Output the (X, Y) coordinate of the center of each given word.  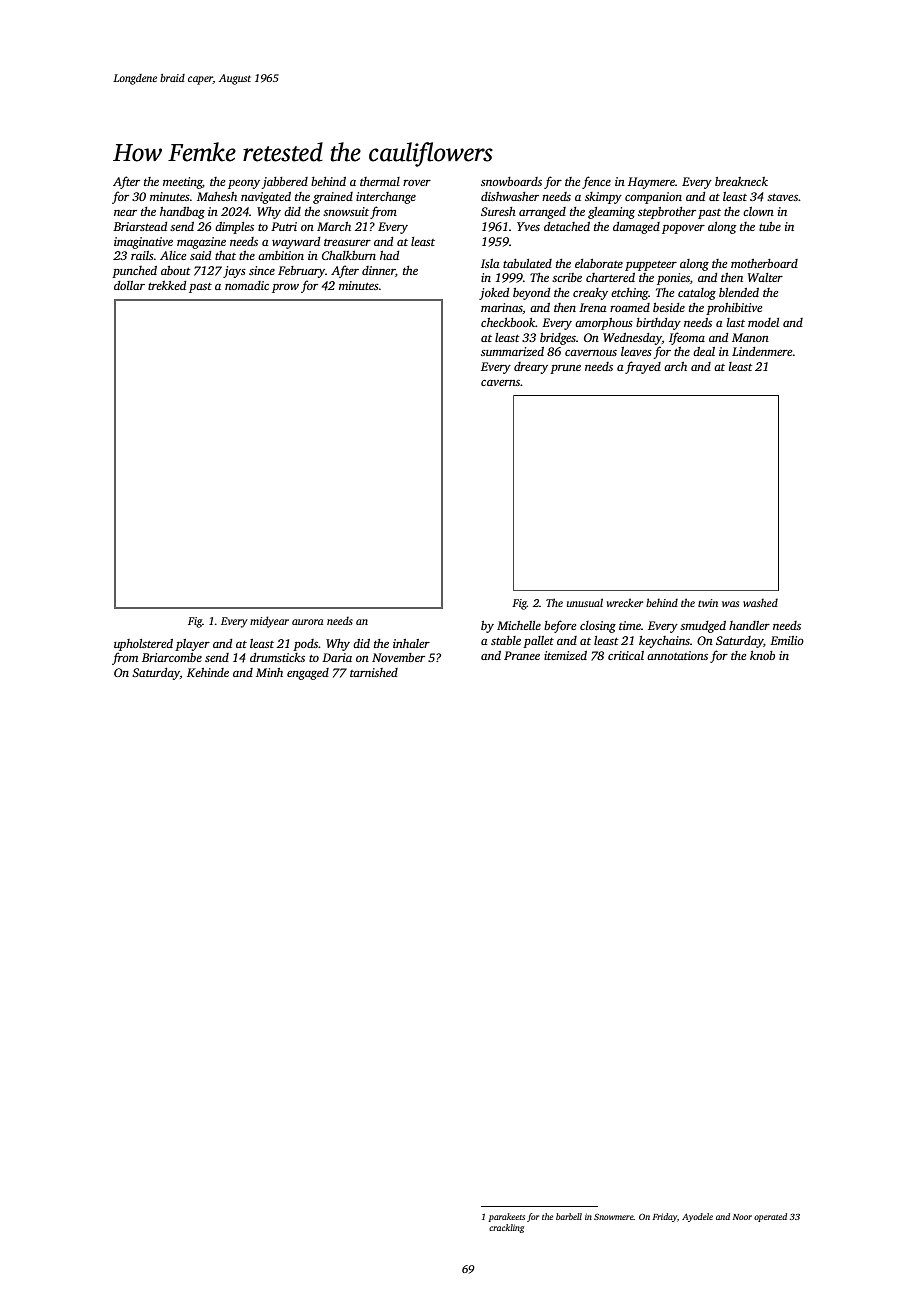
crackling (506, 1228)
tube (770, 226)
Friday (665, 1217)
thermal (380, 181)
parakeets (506, 1217)
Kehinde (208, 672)
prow (285, 288)
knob (762, 655)
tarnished (374, 672)
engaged (308, 674)
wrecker (625, 602)
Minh (269, 672)
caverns (500, 383)
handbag (182, 213)
